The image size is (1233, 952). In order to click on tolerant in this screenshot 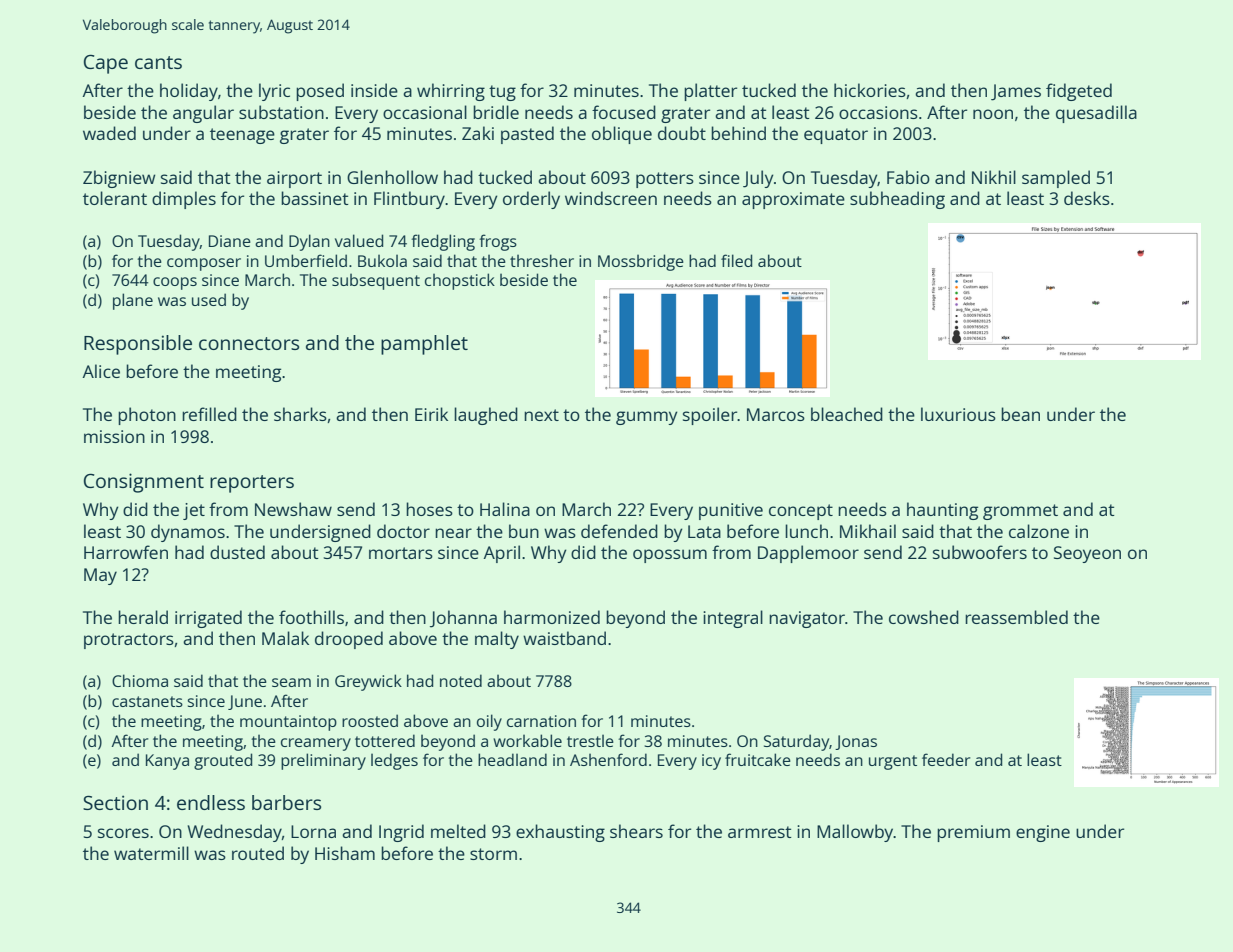, I will do `click(115, 198)`.
